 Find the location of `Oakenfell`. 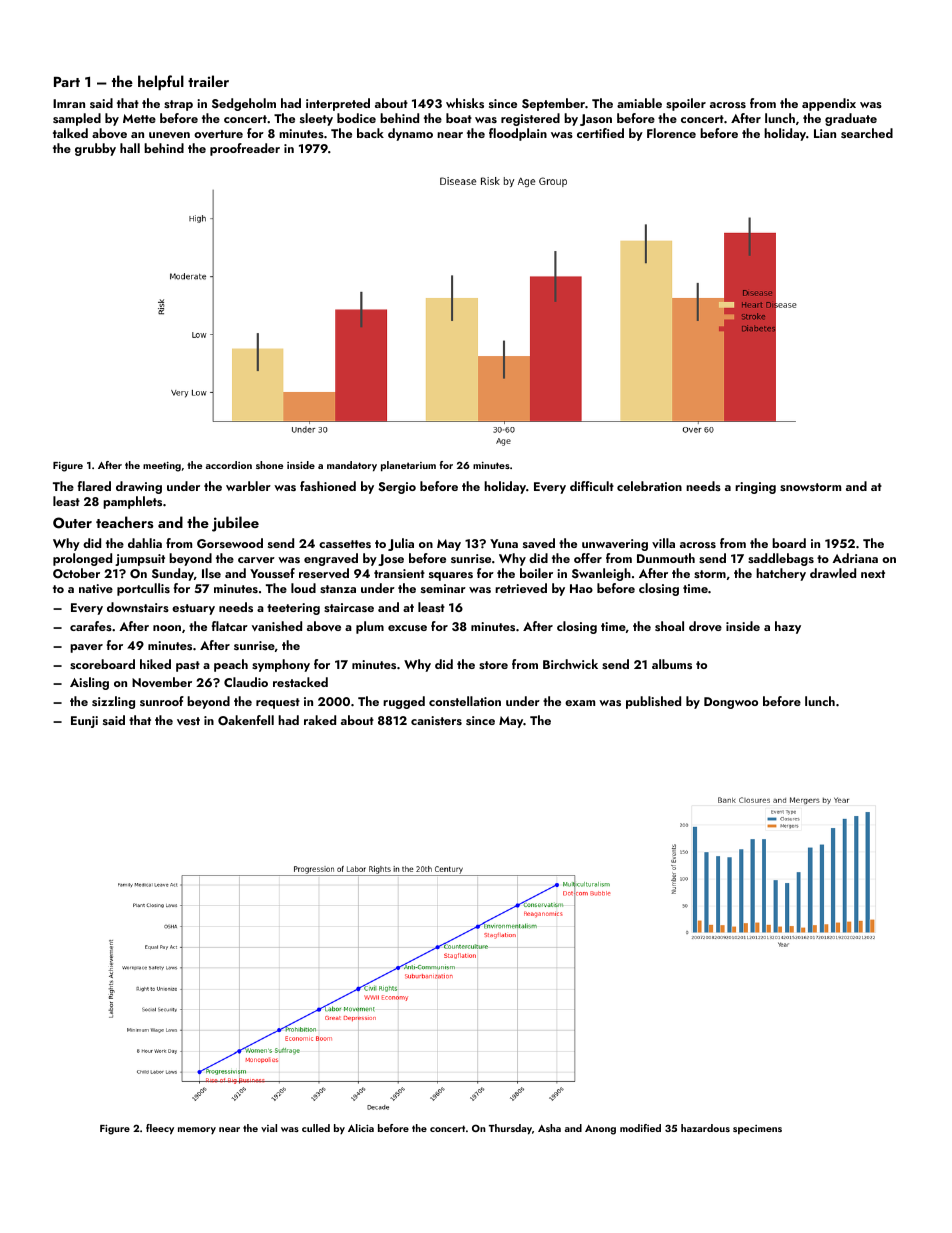

Oakenfell is located at coordinates (246, 720).
